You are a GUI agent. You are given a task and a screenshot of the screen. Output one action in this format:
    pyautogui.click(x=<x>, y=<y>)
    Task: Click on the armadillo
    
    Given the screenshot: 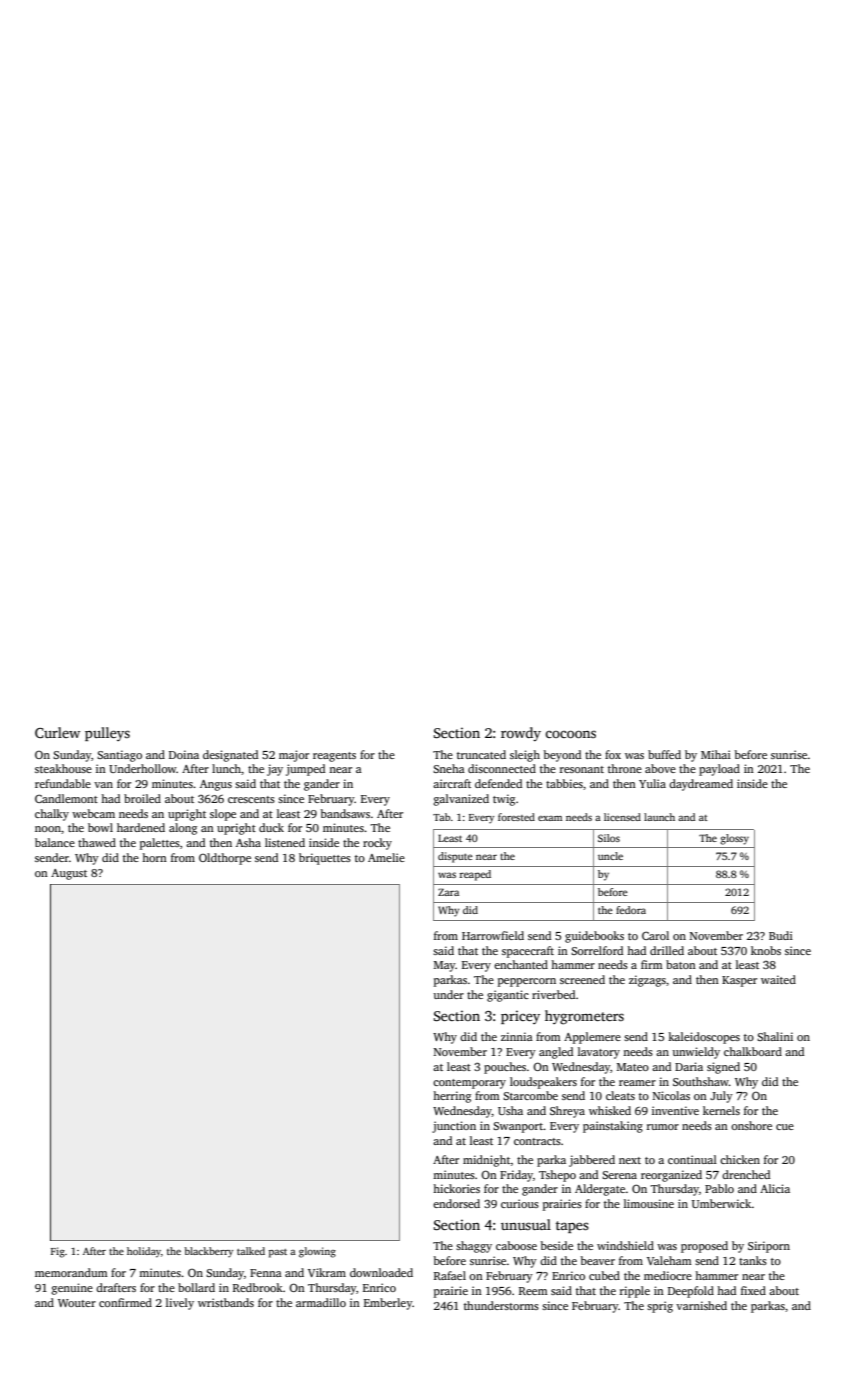 What is the action you would take?
    pyautogui.click(x=321, y=1302)
